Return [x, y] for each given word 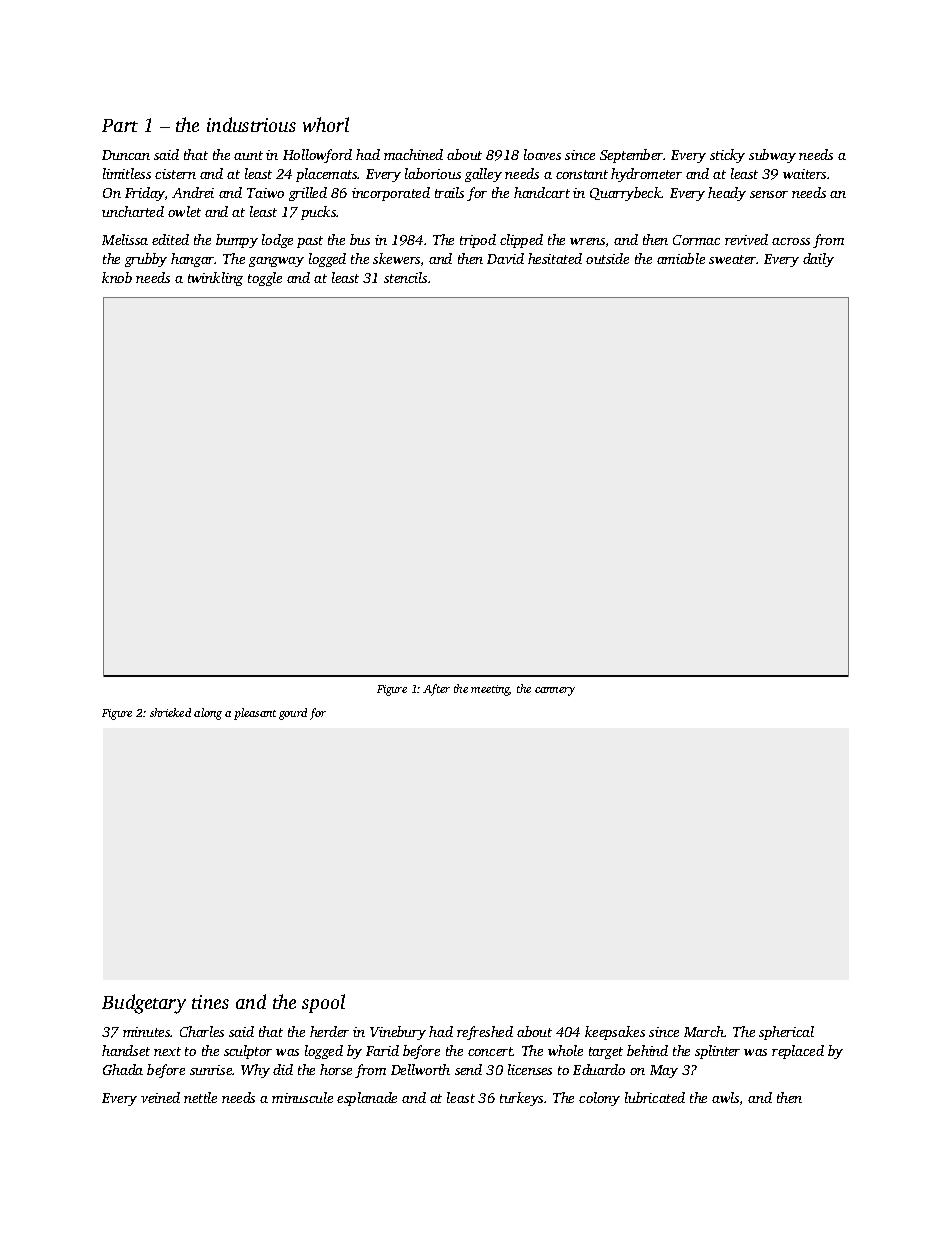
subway [772, 156]
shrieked [170, 712]
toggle [265, 279]
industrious [251, 124]
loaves [542, 154]
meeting [490, 690]
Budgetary [144, 1004]
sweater [732, 259]
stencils [405, 277]
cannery [555, 691]
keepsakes [615, 1033]
